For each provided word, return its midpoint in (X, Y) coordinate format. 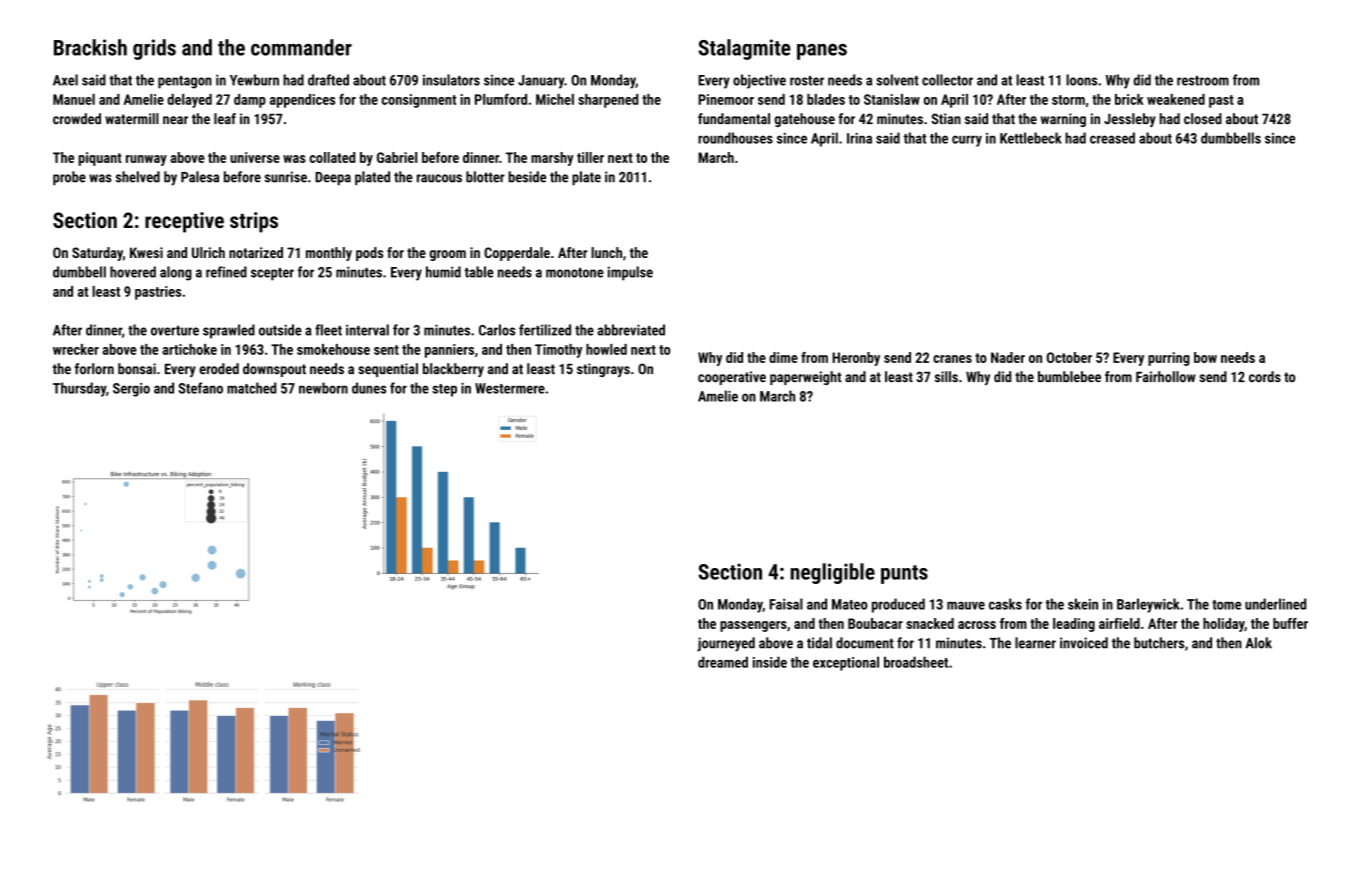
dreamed (723, 662)
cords (1265, 377)
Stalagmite (744, 49)
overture (175, 331)
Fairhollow (1165, 377)
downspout (274, 370)
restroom (1203, 81)
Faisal (786, 604)
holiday (1224, 625)
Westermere (510, 388)
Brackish (90, 47)
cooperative (732, 378)
